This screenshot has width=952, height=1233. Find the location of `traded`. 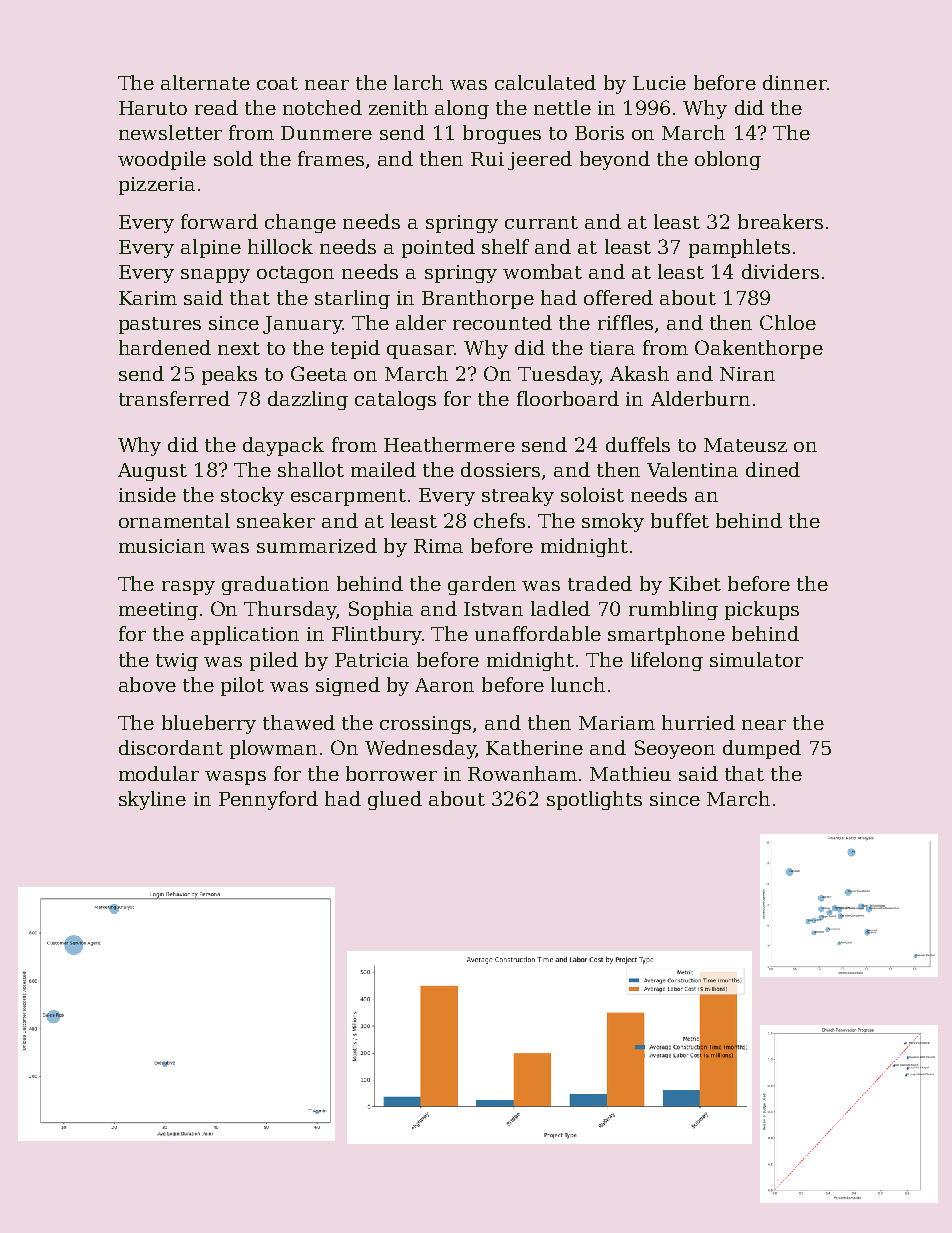

traded is located at coordinates (600, 583).
